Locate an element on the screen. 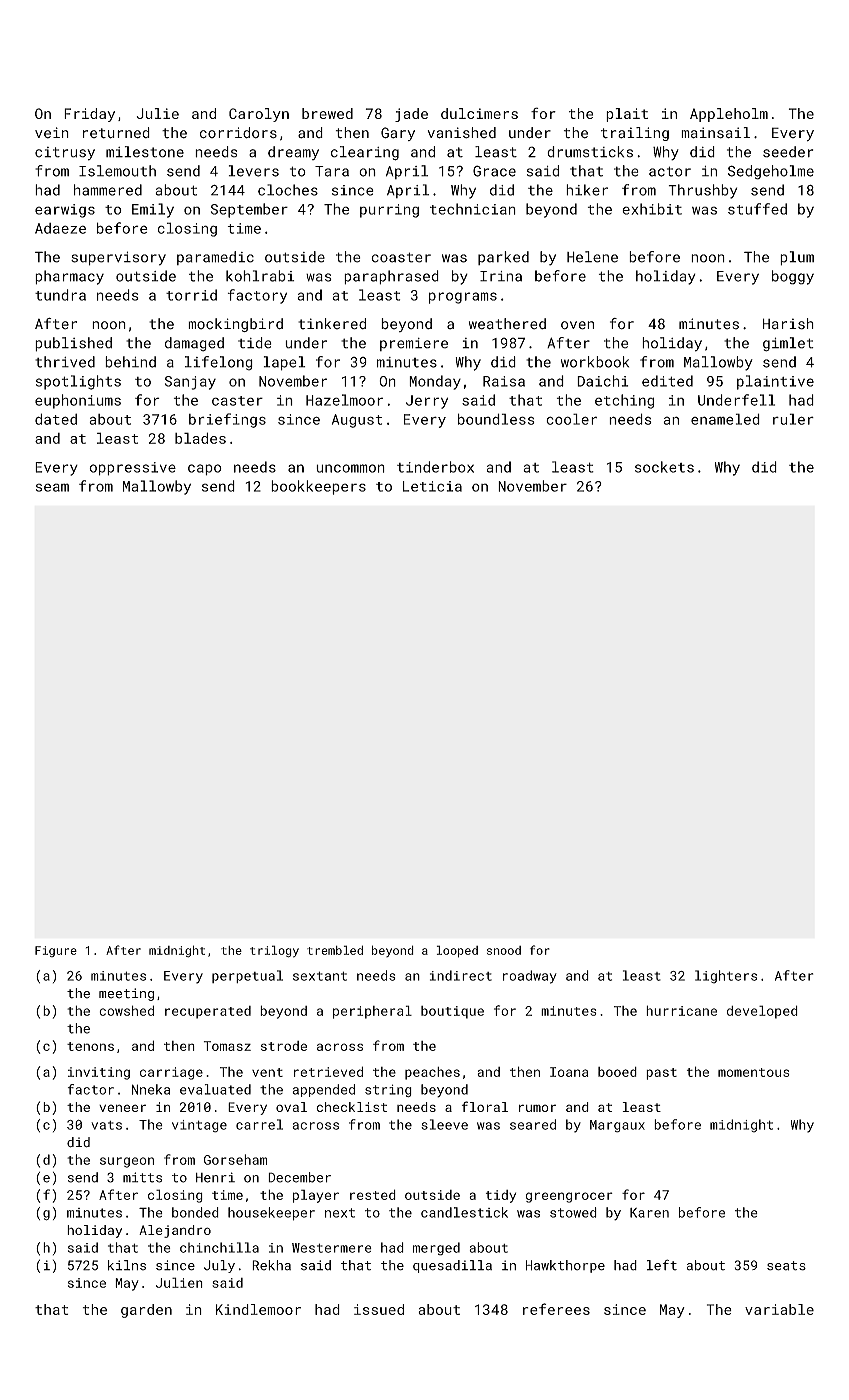 This screenshot has height=1400, width=849. lighters is located at coordinates (726, 977).
